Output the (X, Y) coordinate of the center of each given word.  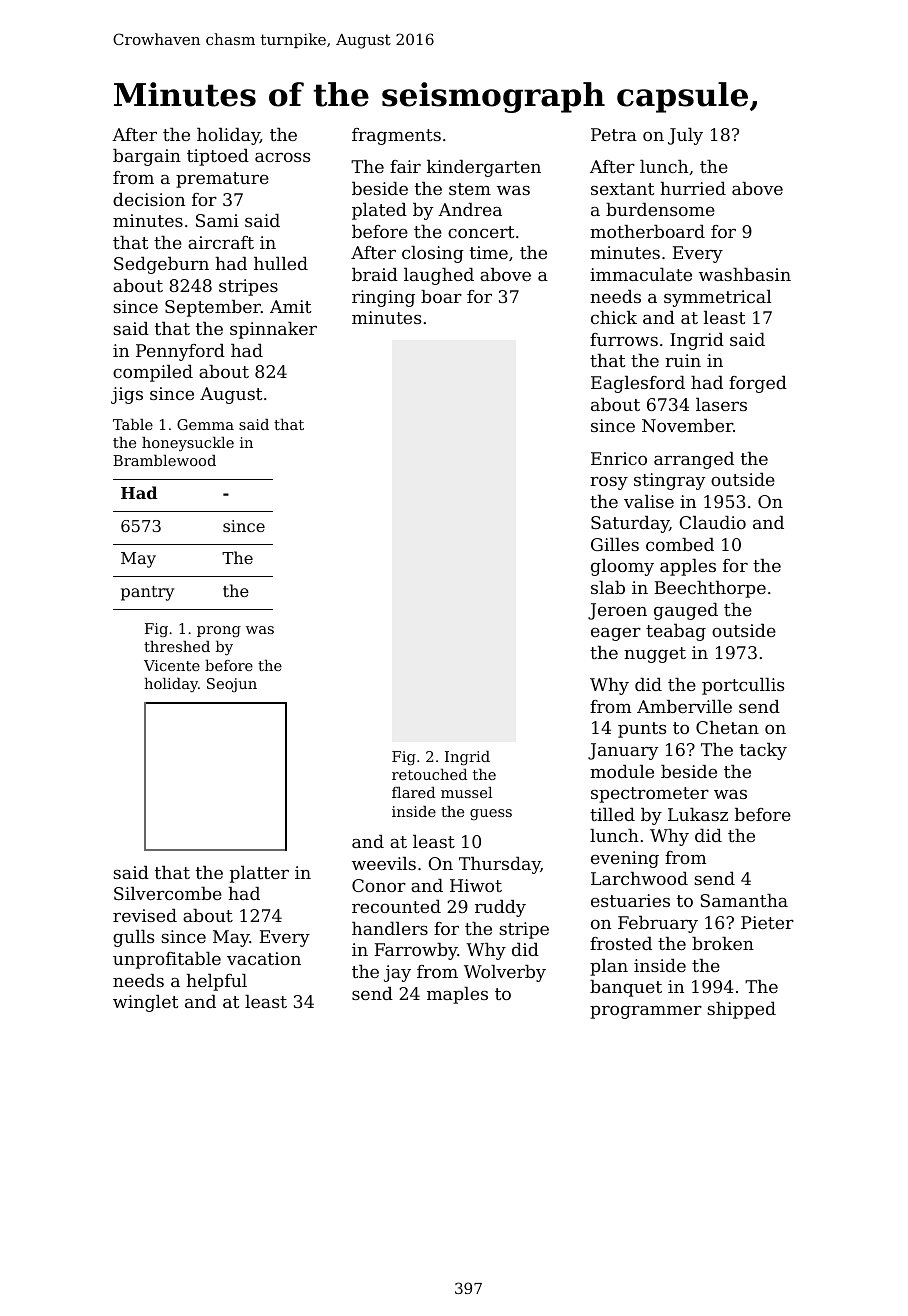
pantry (147, 593)
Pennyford (180, 352)
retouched (429, 774)
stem (470, 189)
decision (149, 199)
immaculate (641, 274)
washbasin (745, 274)
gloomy (622, 567)
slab (608, 587)
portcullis (743, 686)
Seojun (232, 685)
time (489, 252)
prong (219, 632)
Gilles (615, 544)
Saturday (630, 524)
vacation (264, 958)
